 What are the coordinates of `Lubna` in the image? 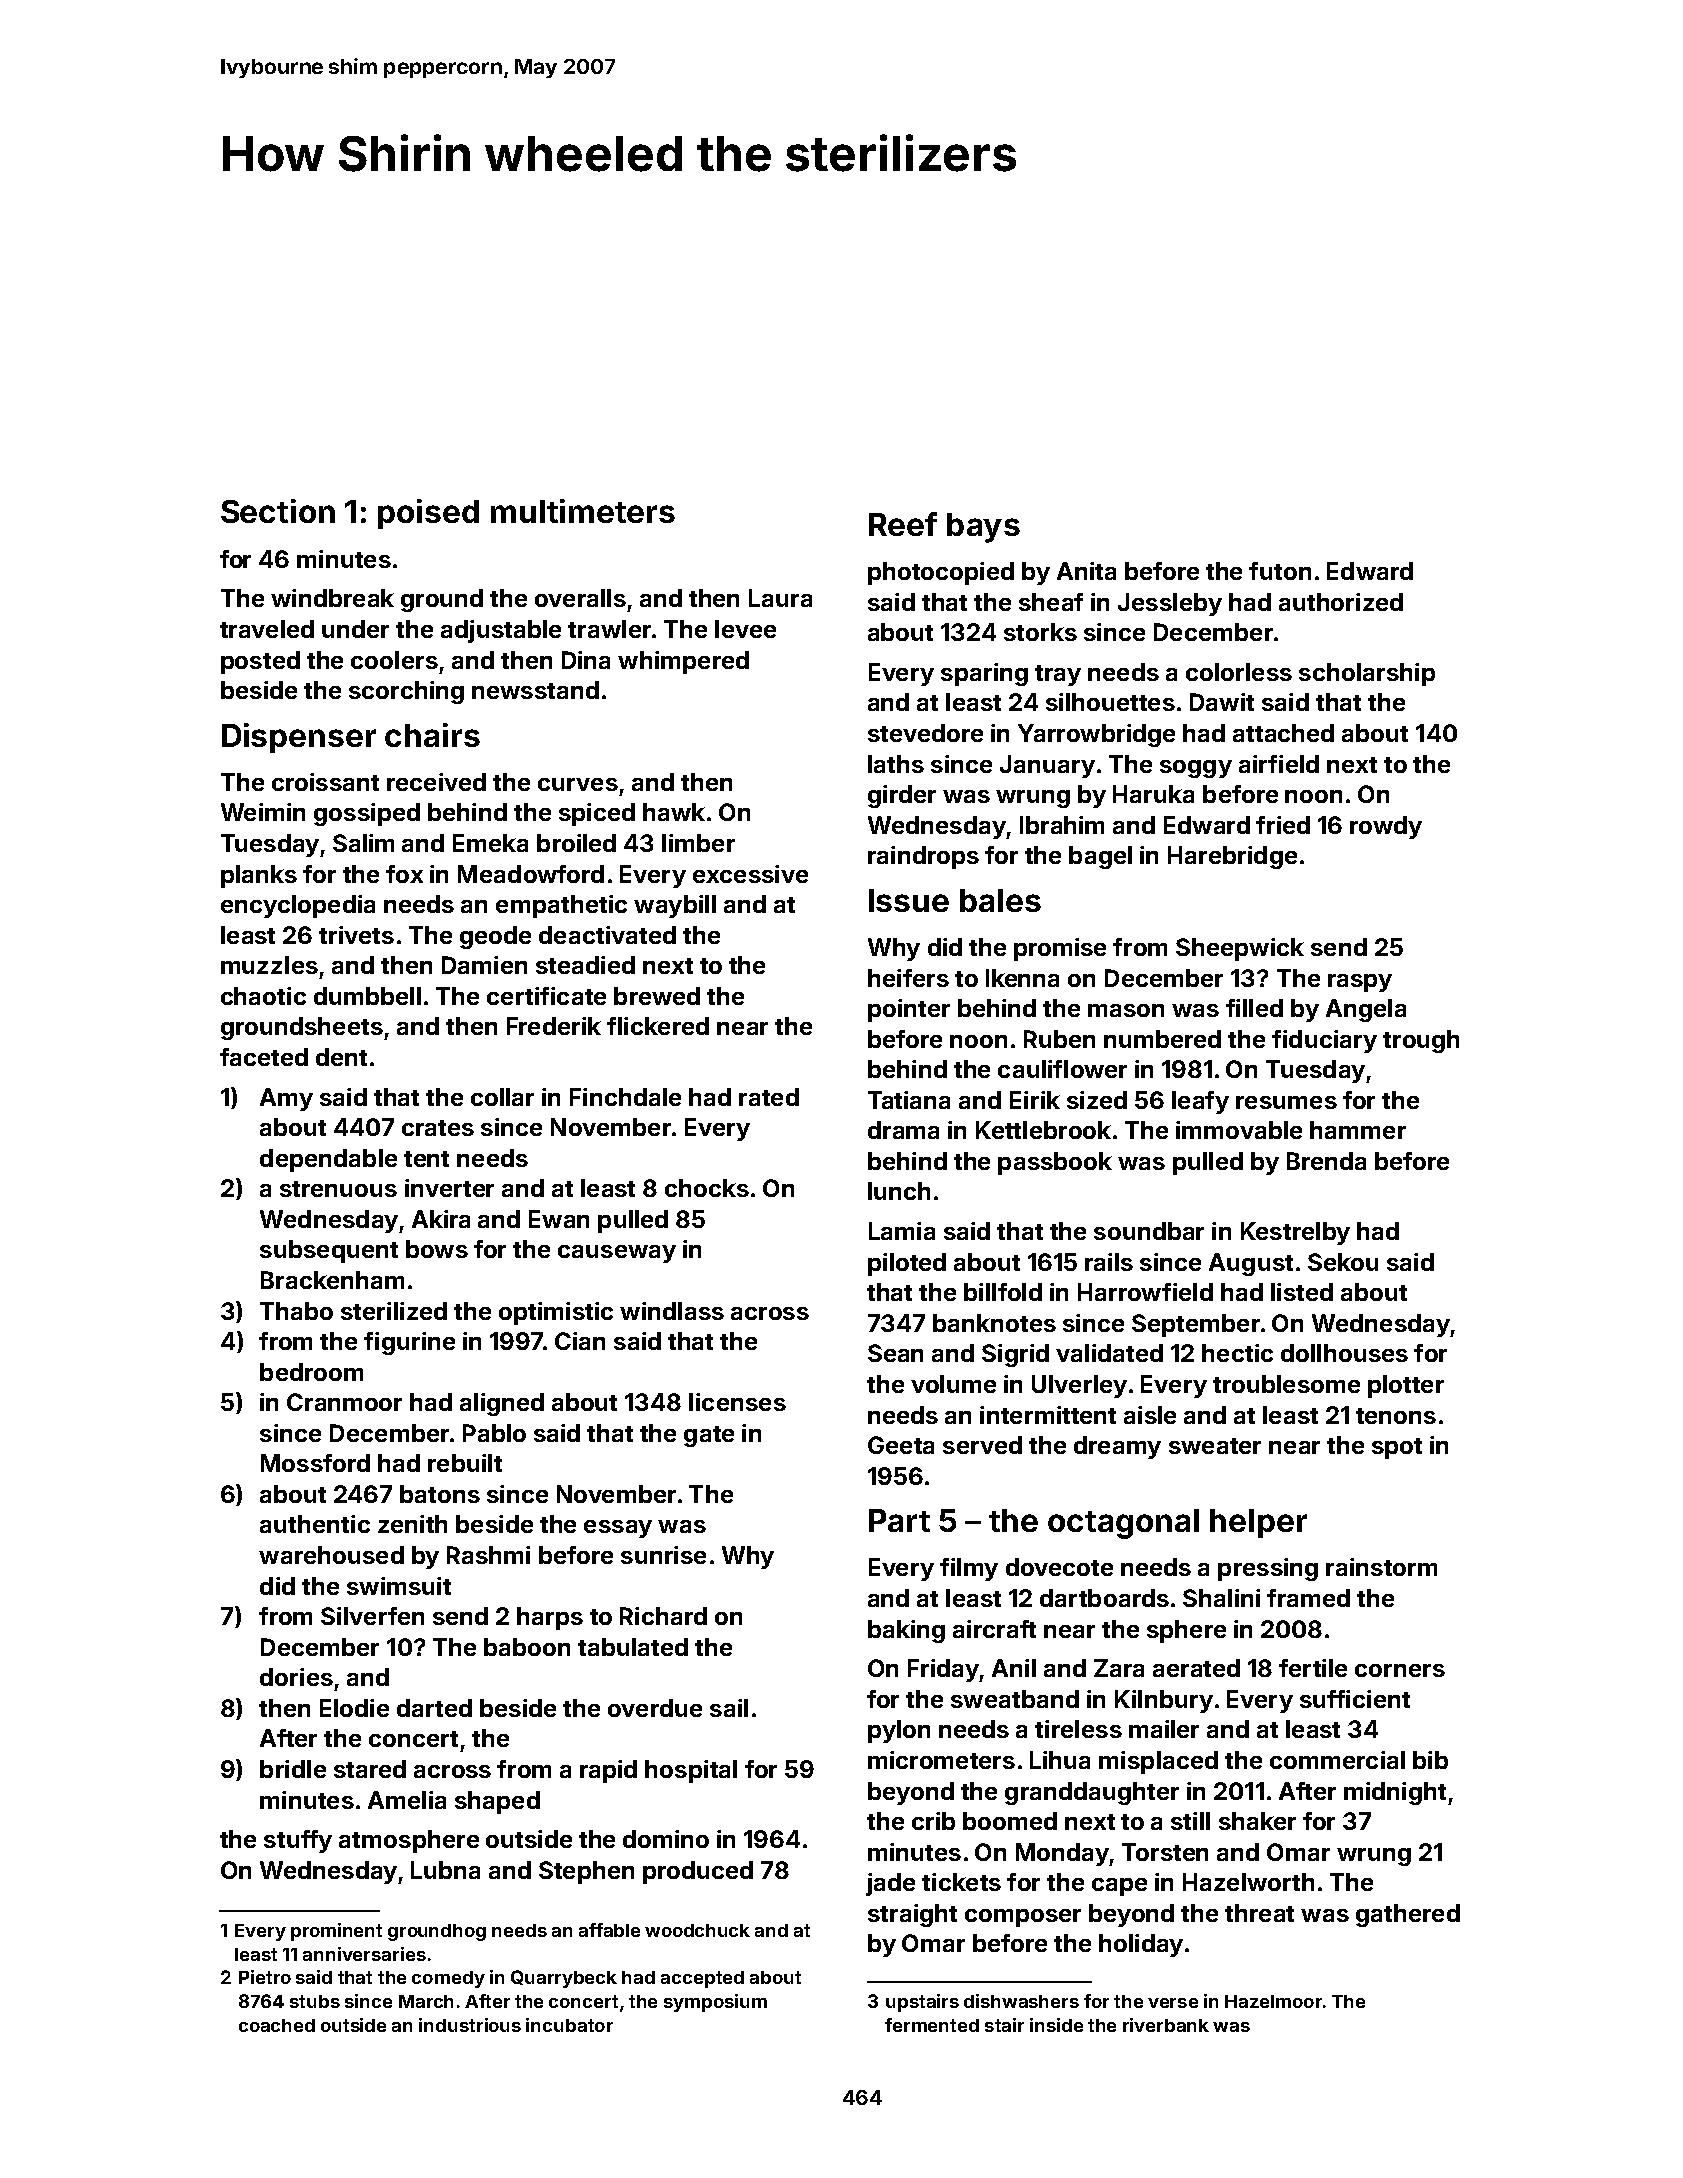 It's located at (445, 1870).
